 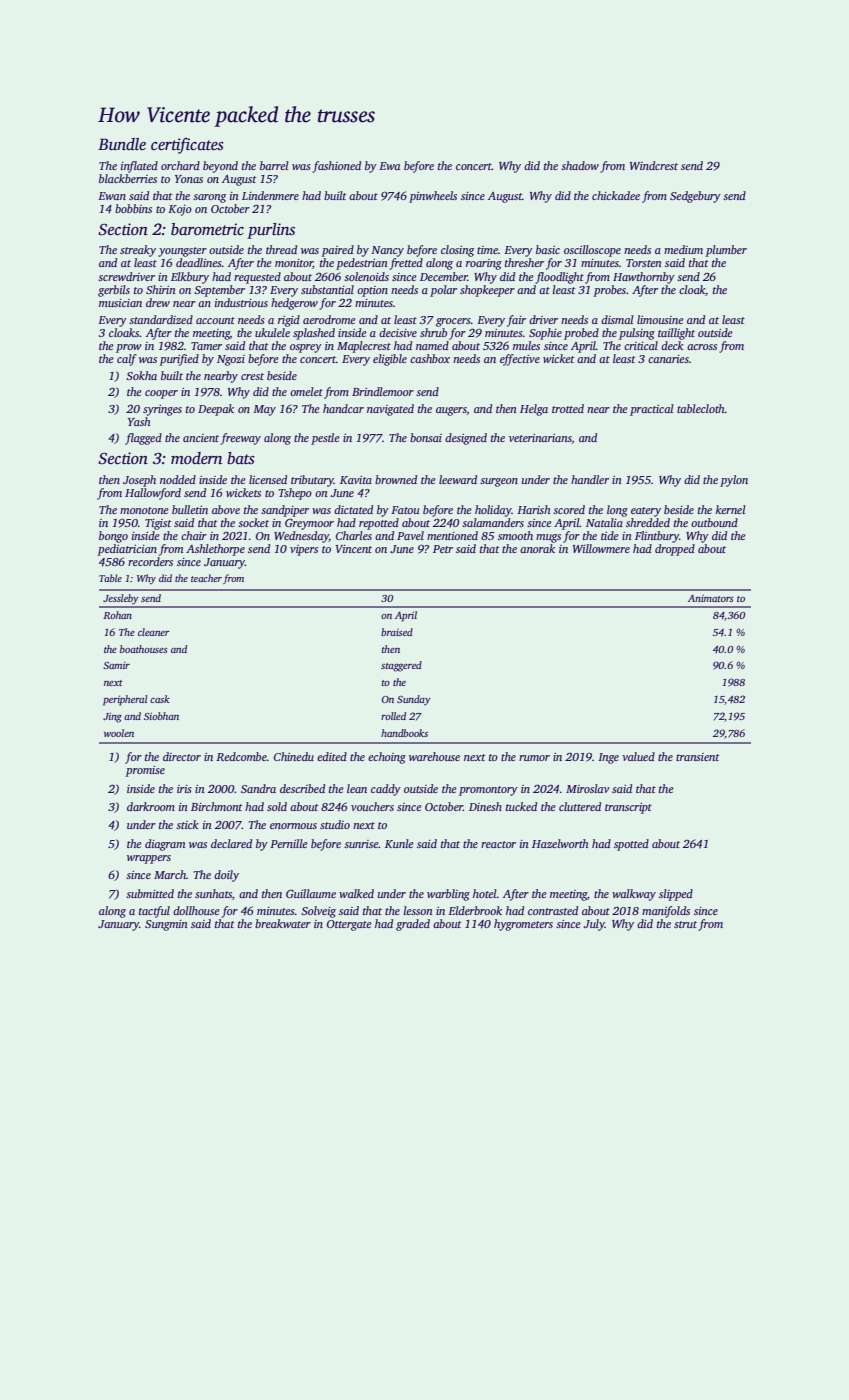 I want to click on oscilloscope, so click(x=592, y=251).
